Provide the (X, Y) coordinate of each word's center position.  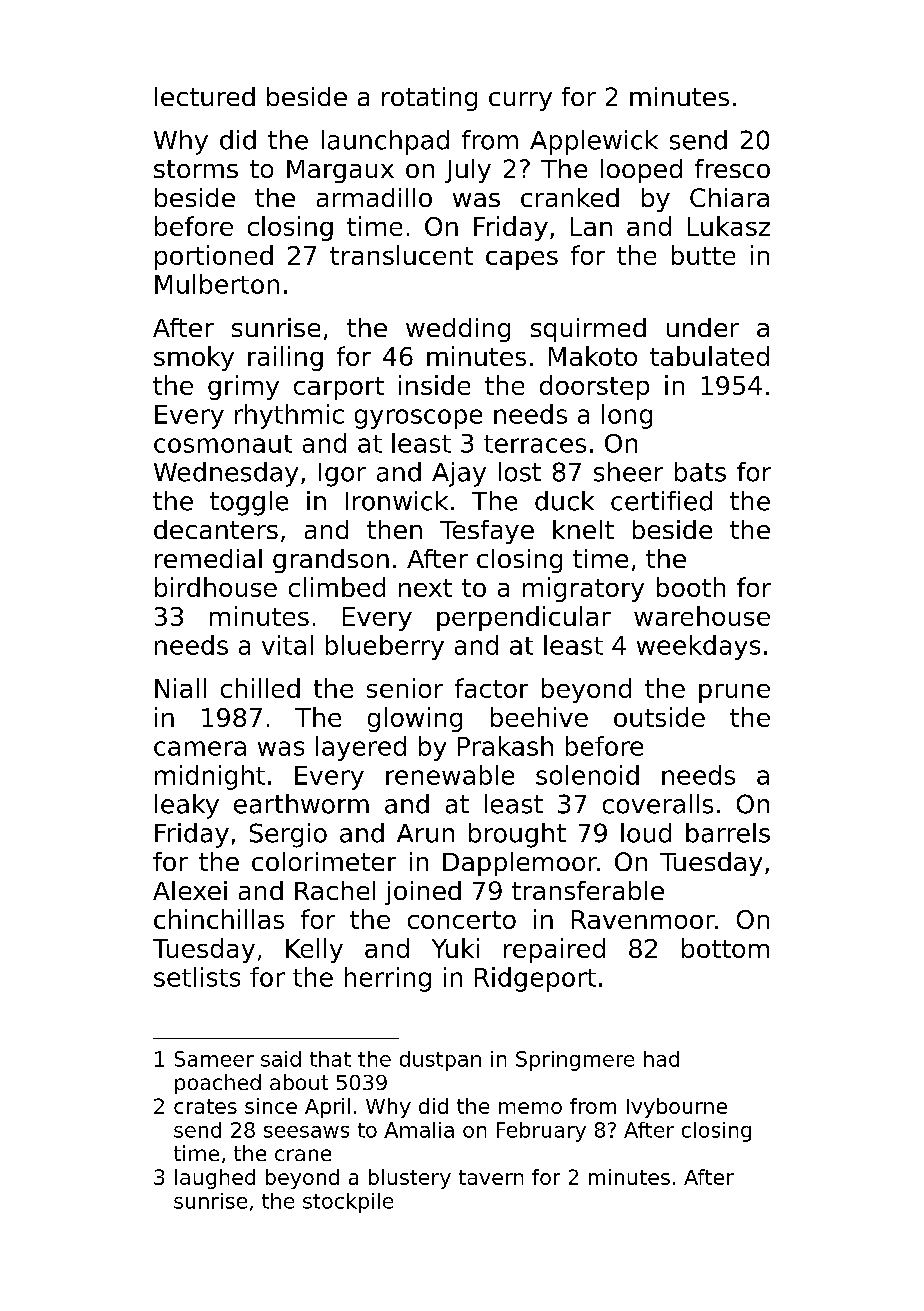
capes (522, 260)
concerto (462, 920)
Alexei (190, 890)
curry (520, 101)
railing (285, 358)
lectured (205, 96)
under (703, 327)
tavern (491, 1177)
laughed (215, 1179)
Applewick (594, 142)
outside (659, 717)
